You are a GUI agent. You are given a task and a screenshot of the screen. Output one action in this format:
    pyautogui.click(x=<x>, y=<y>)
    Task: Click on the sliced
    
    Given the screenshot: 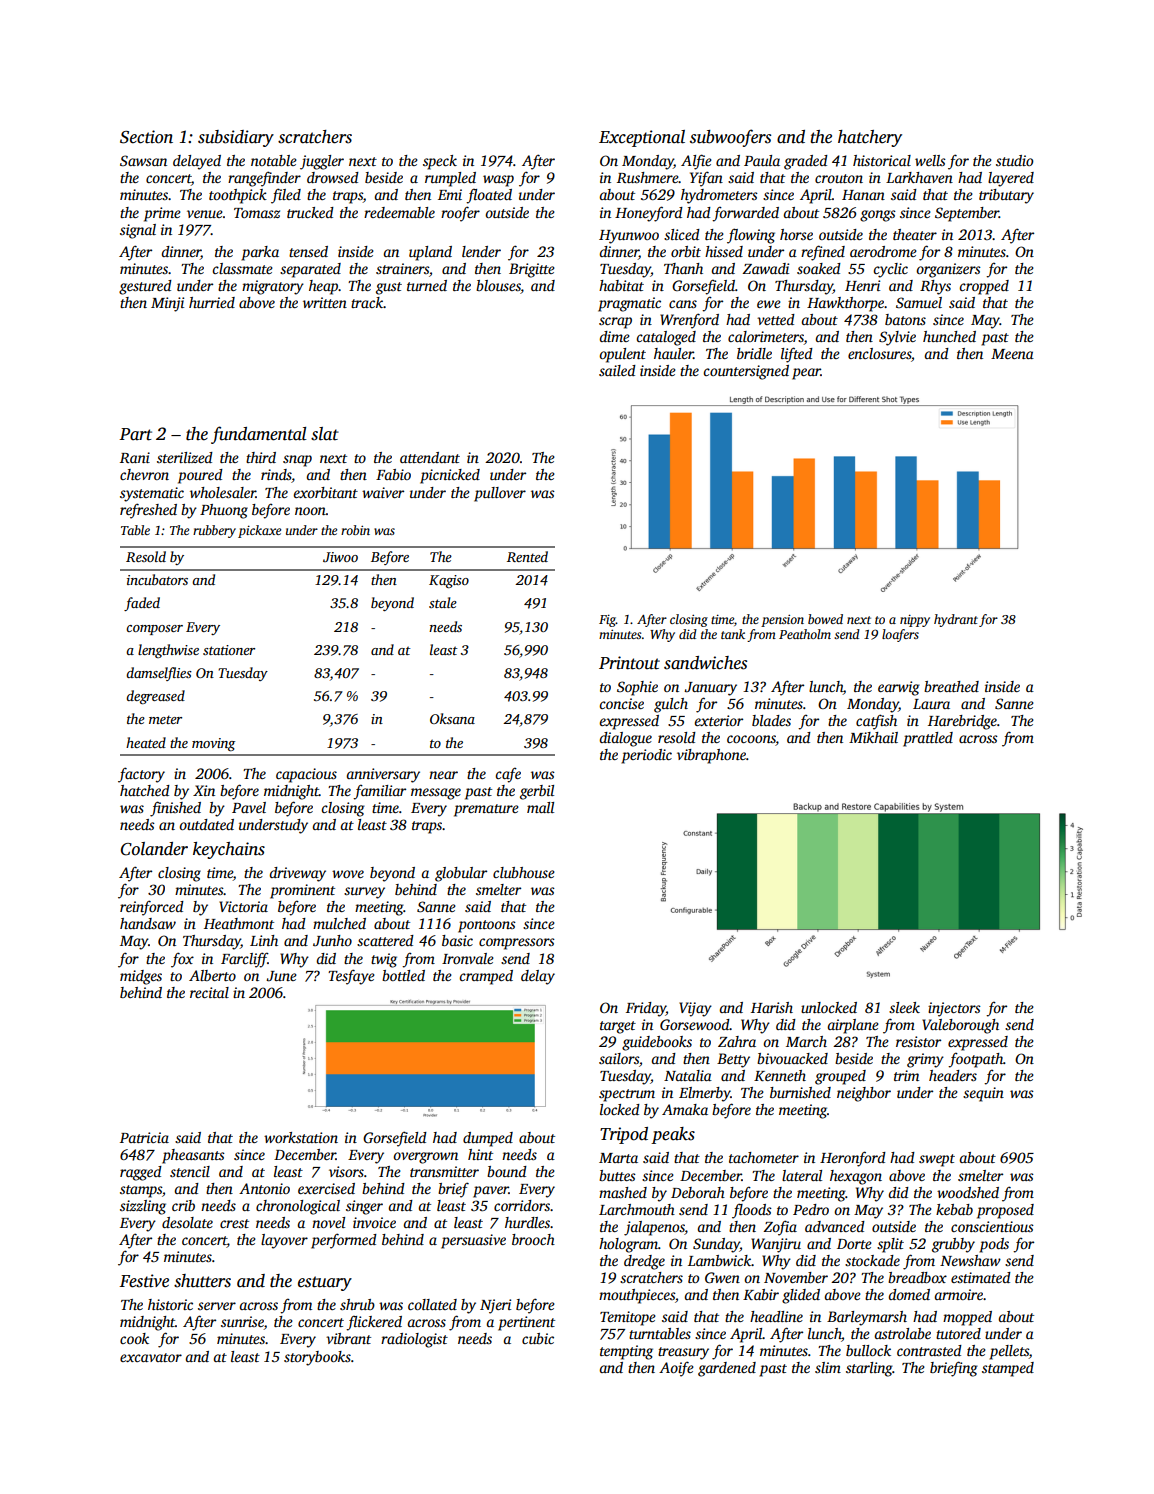 What is the action you would take?
    pyautogui.click(x=682, y=234)
